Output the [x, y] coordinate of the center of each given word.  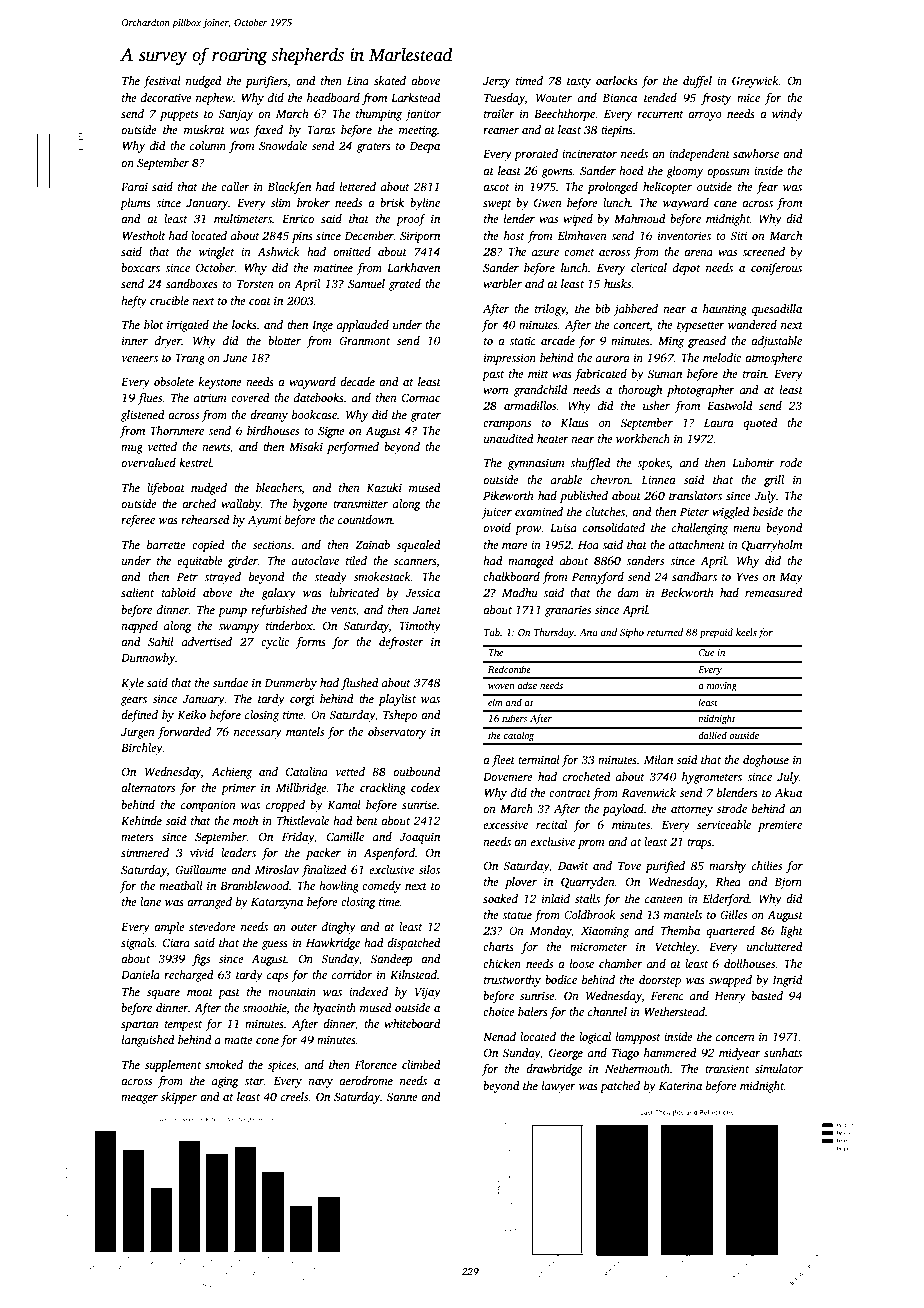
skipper [179, 1098]
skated [390, 80]
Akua [788, 792]
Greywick [755, 82]
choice [499, 1011]
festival [162, 82]
